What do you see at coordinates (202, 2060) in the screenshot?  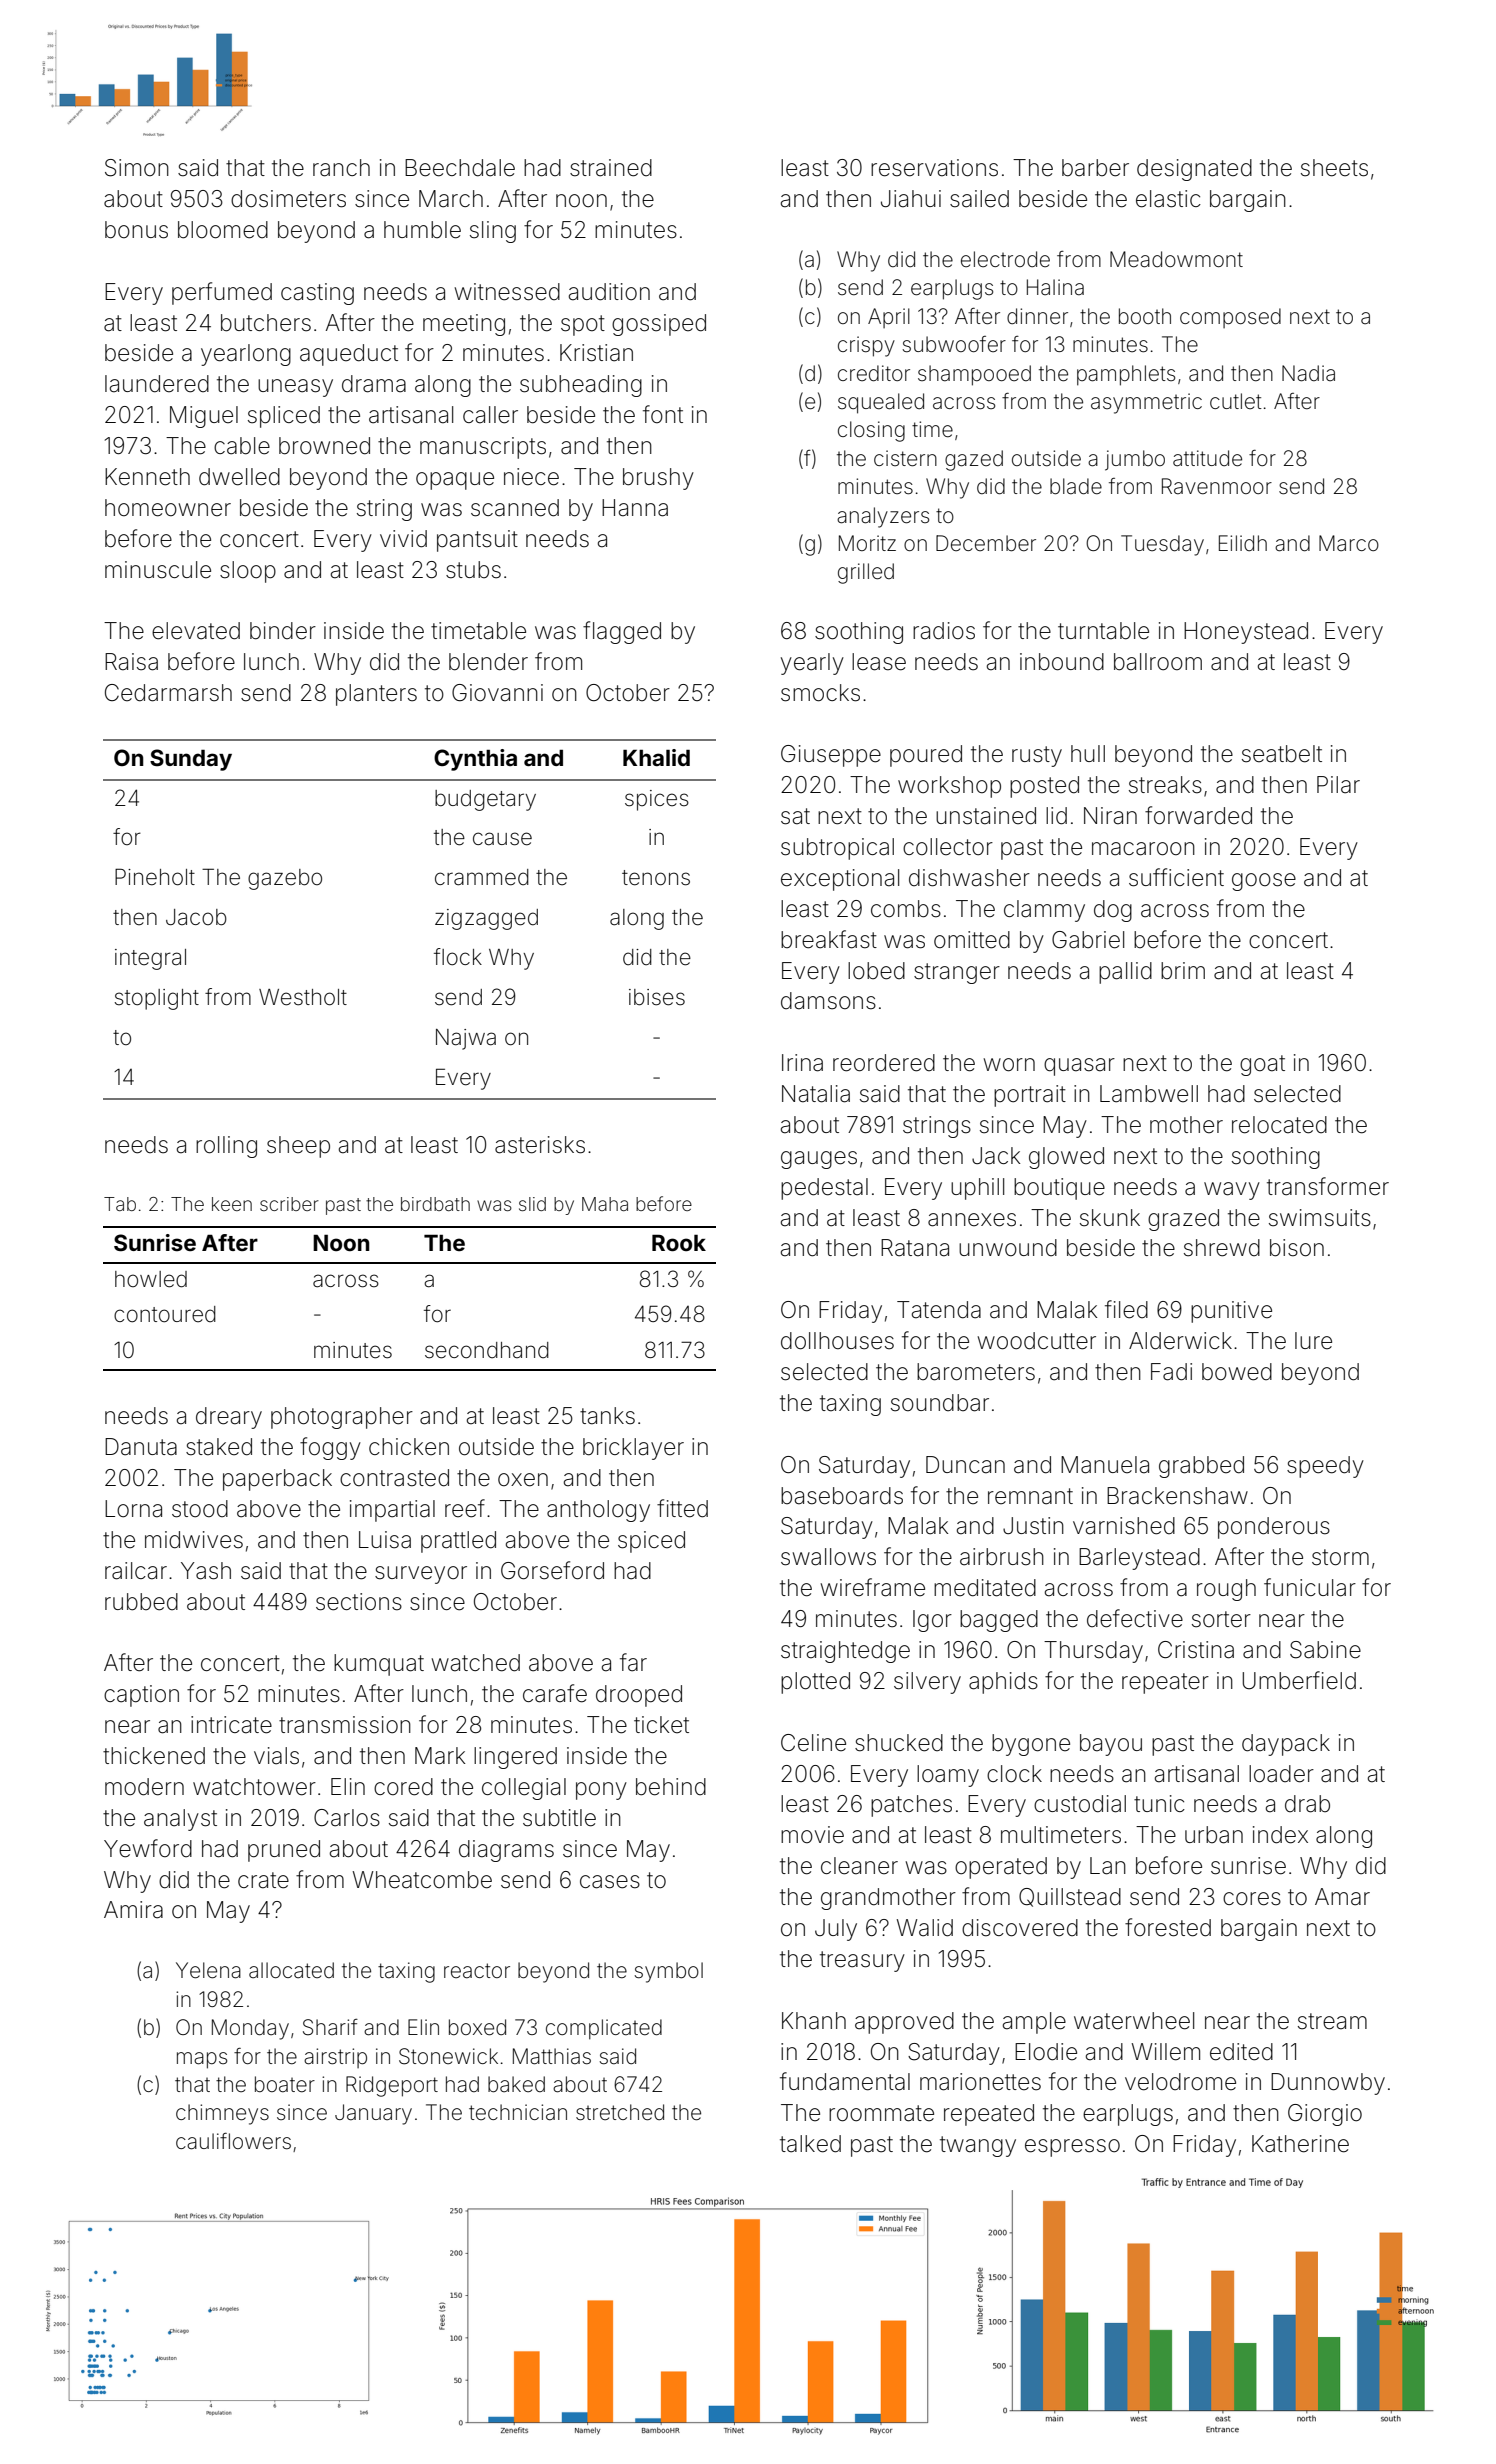 I see `maps` at bounding box center [202, 2060].
